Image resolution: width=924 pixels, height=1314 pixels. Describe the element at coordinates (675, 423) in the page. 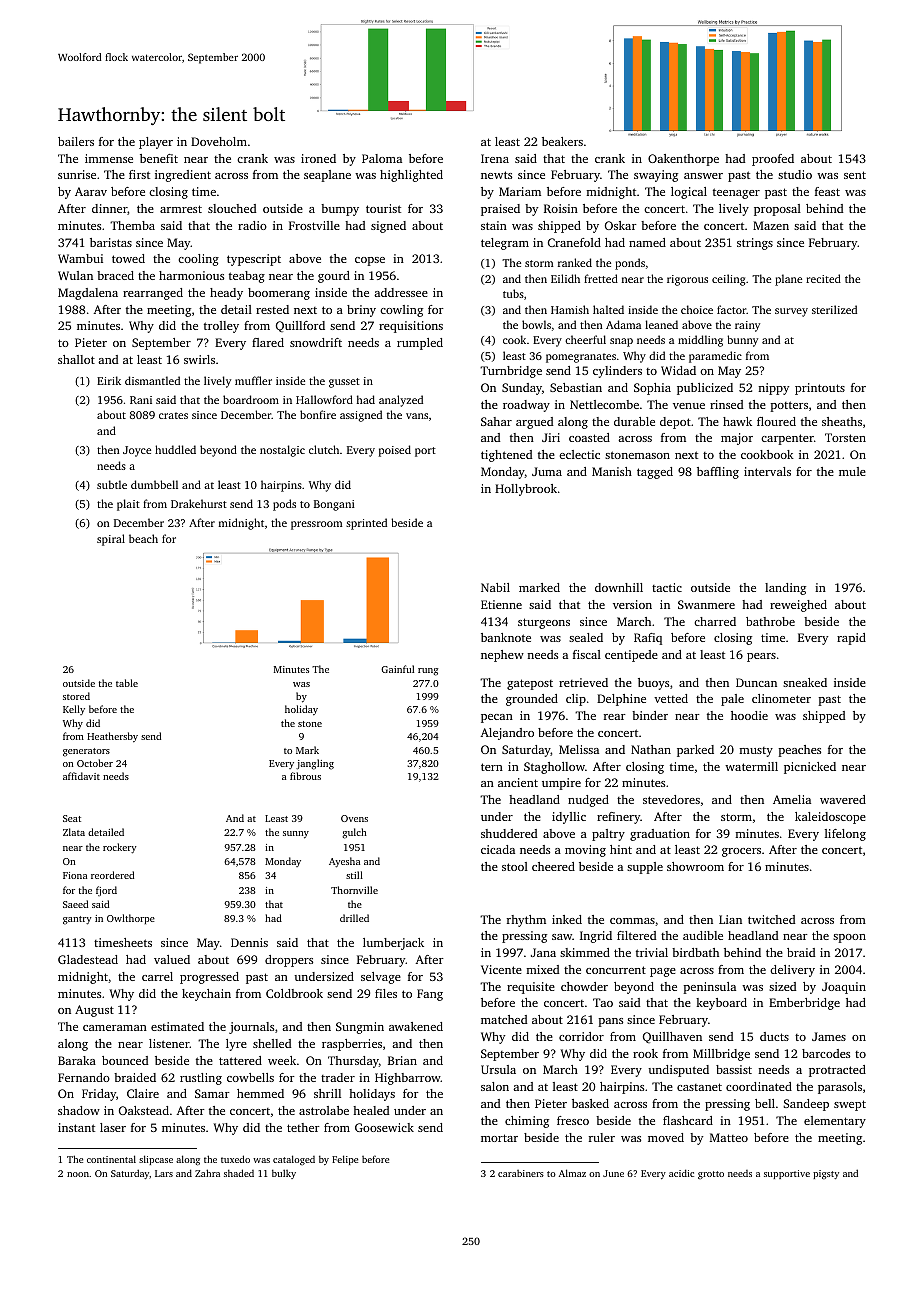

I see `depot` at that location.
